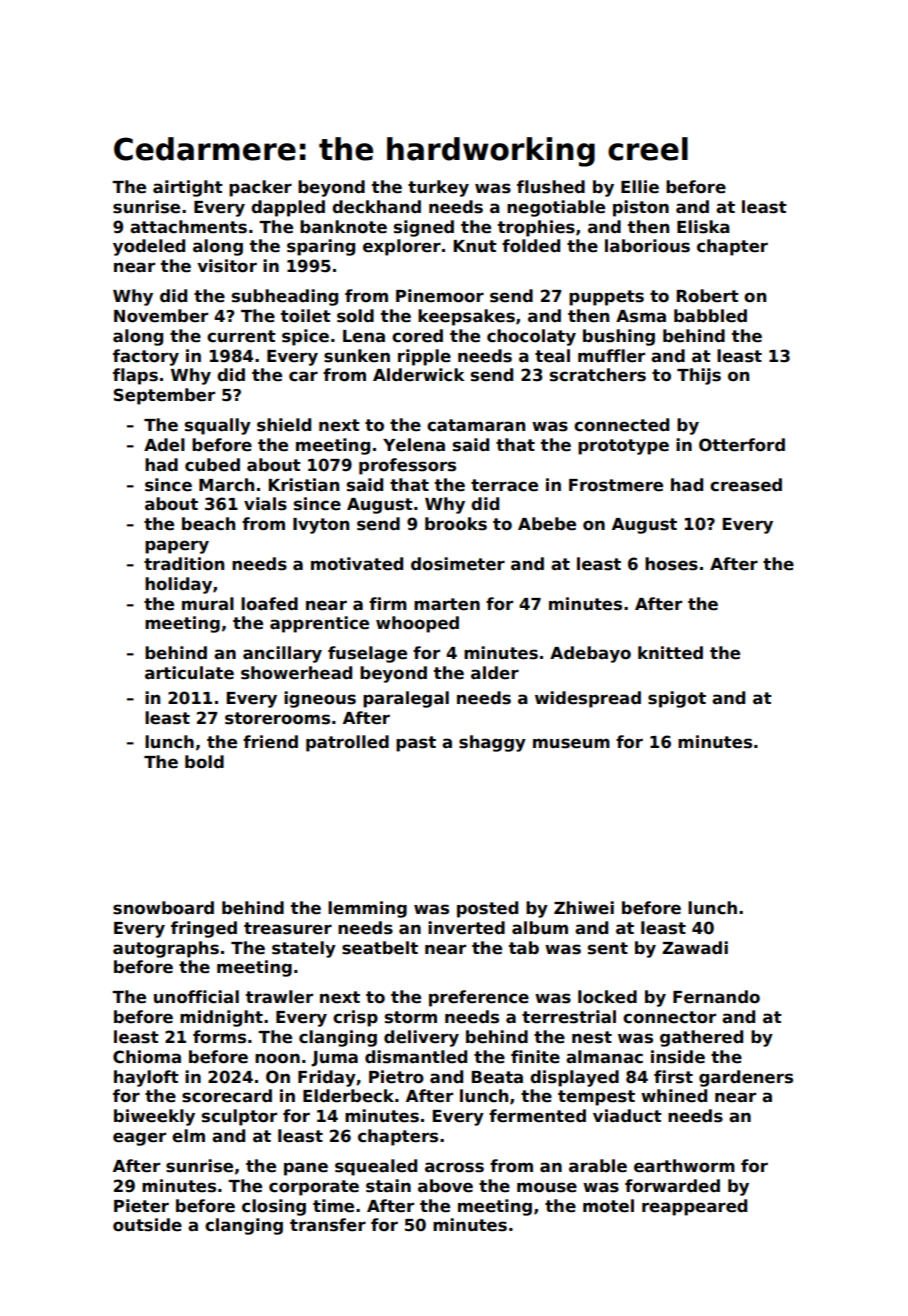  I want to click on reappeared, so click(694, 1207).
